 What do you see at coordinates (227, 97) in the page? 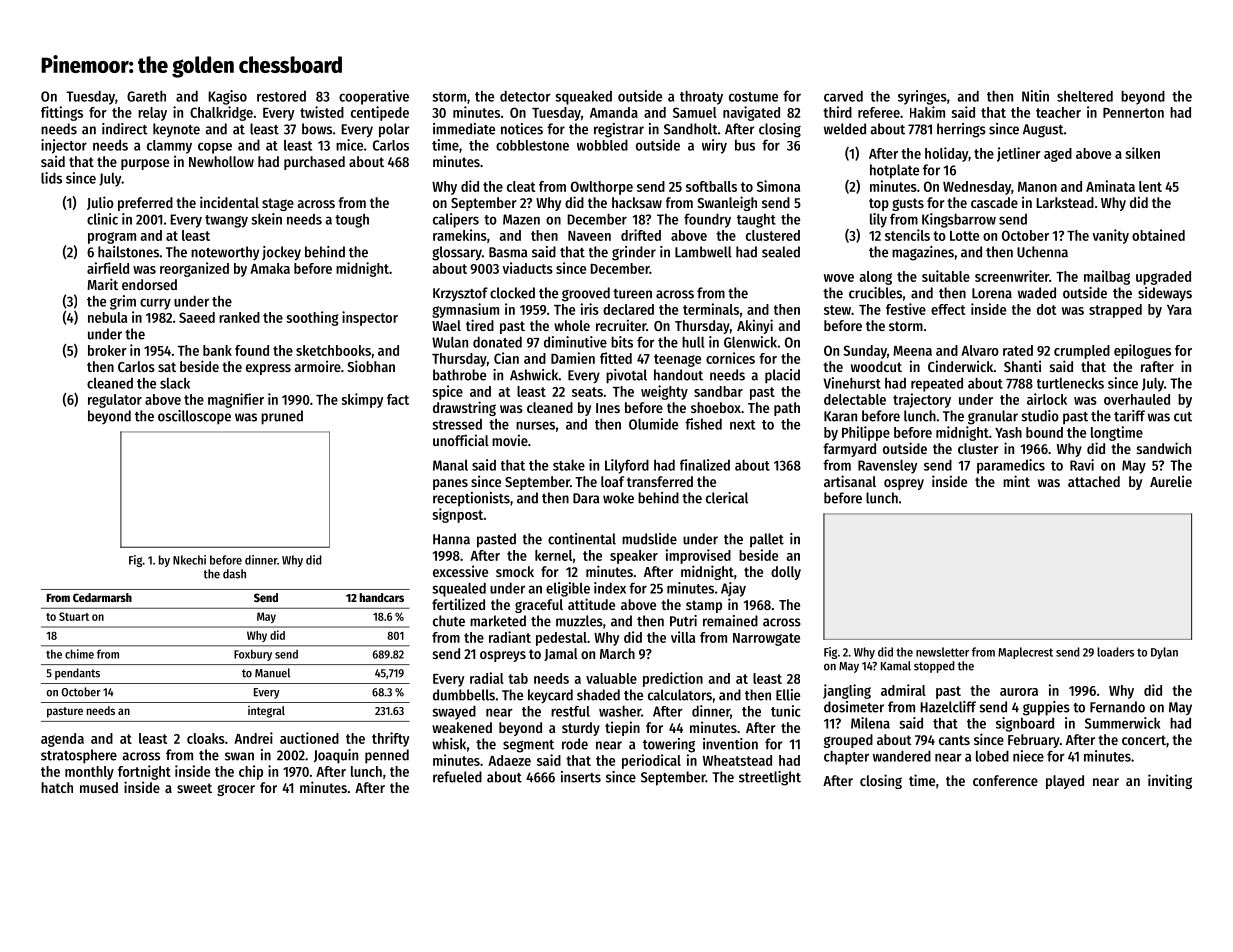
I see `Kagiso` at bounding box center [227, 97].
